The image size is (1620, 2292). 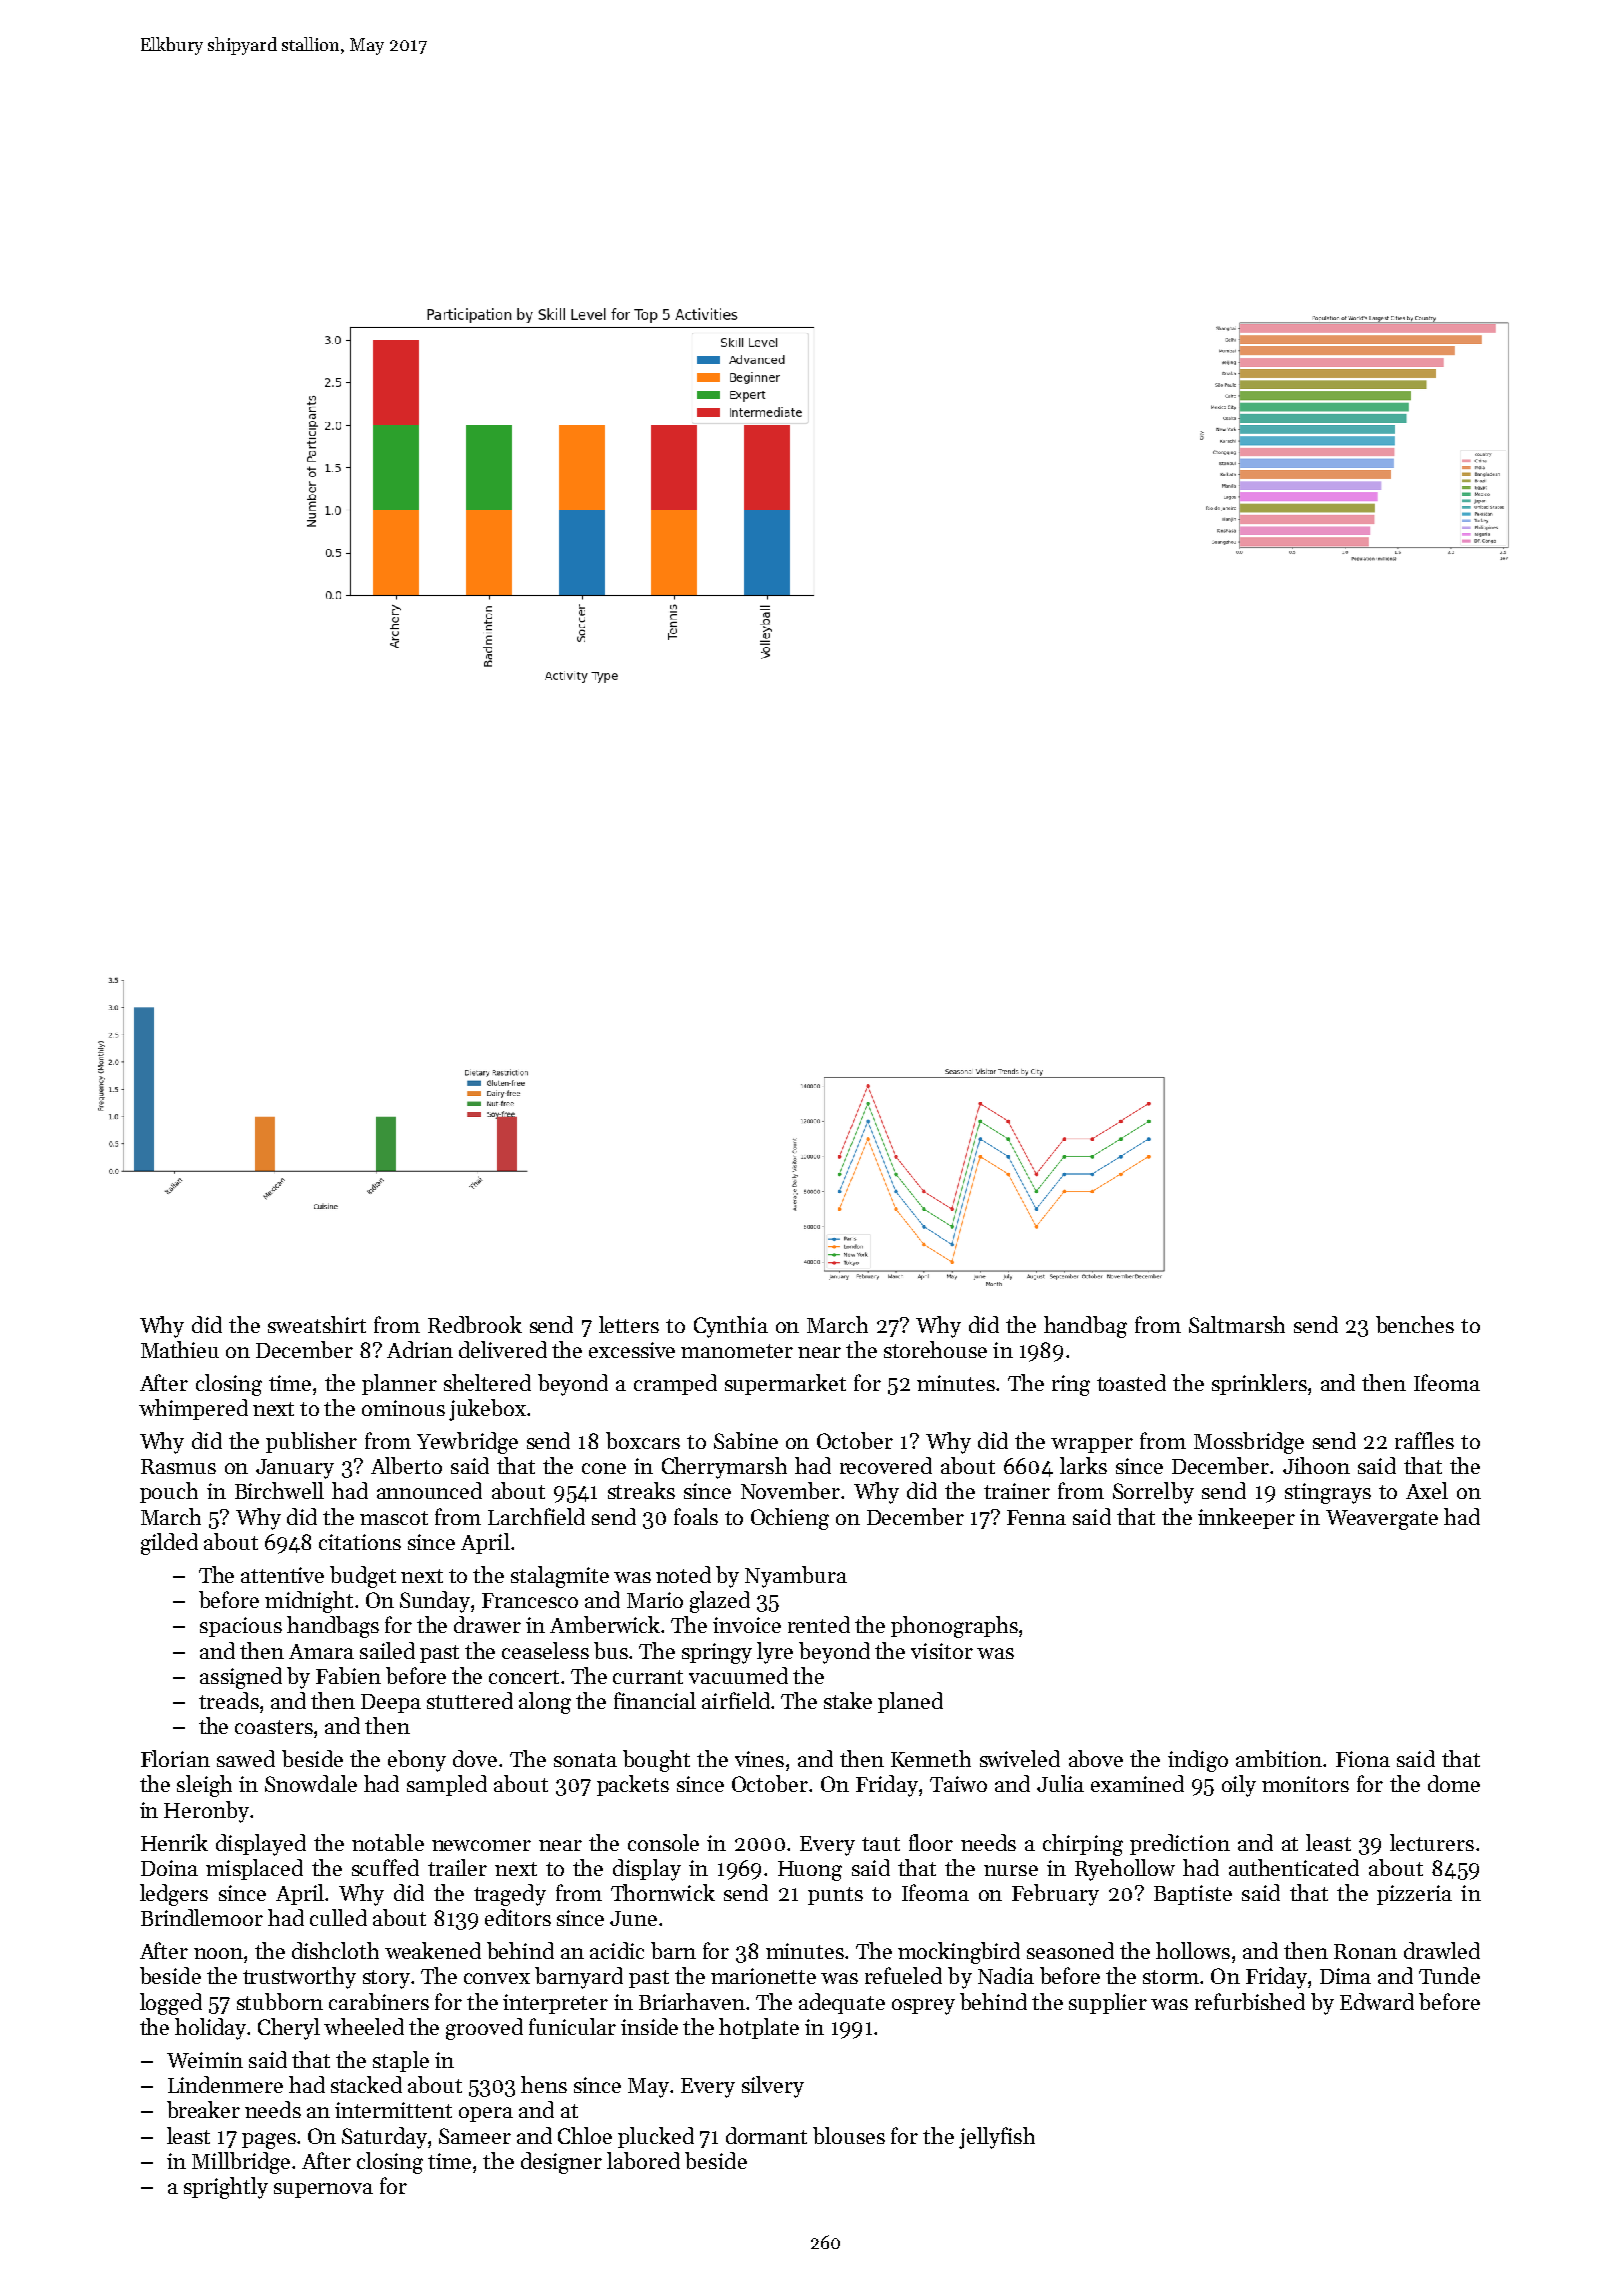 What do you see at coordinates (1454, 1783) in the screenshot?
I see `dome` at bounding box center [1454, 1783].
